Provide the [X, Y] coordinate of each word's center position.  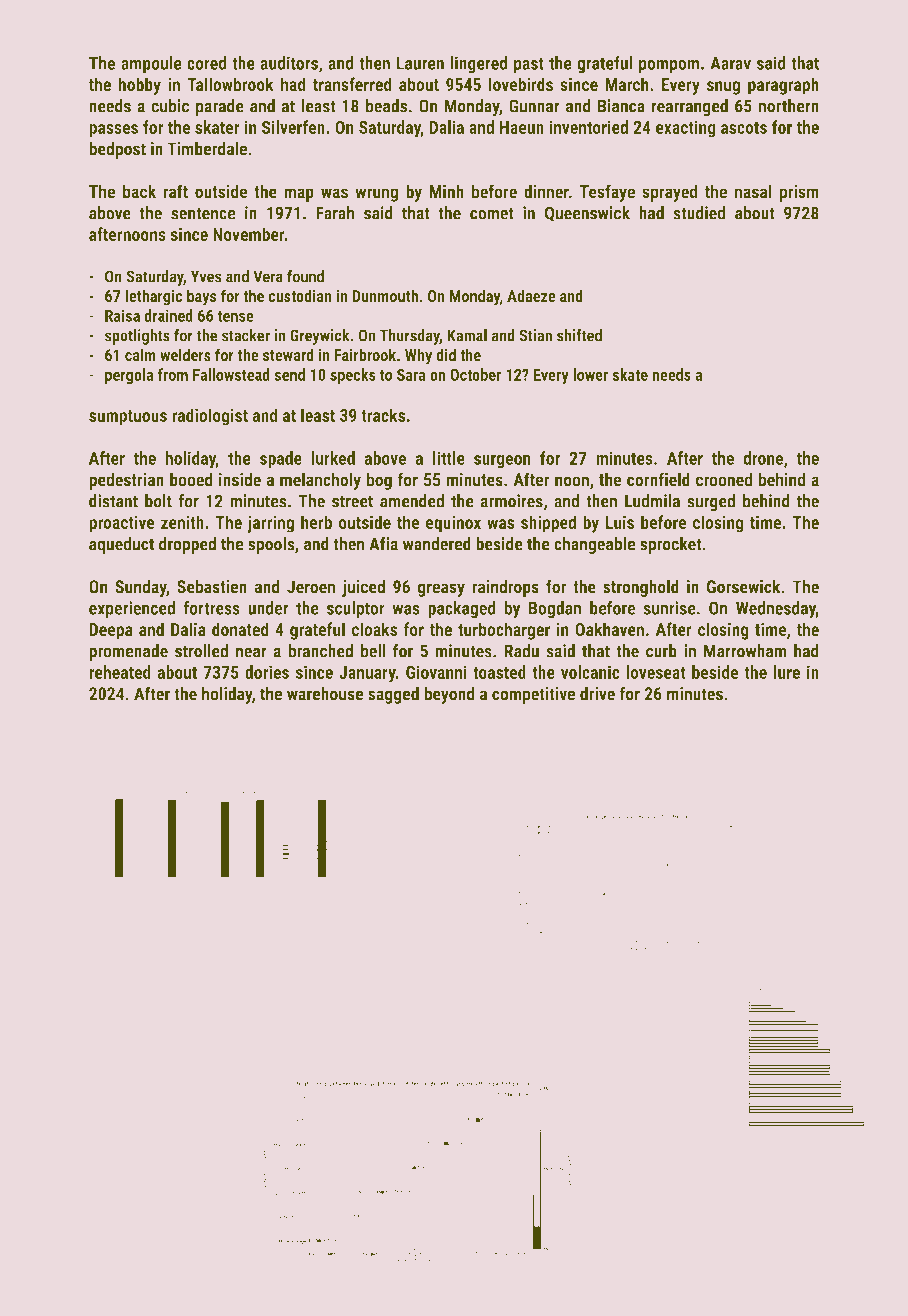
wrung [376, 195]
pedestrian [126, 481]
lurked [333, 458]
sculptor [356, 609]
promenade [128, 652]
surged [711, 502]
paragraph [783, 86]
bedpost [117, 150]
